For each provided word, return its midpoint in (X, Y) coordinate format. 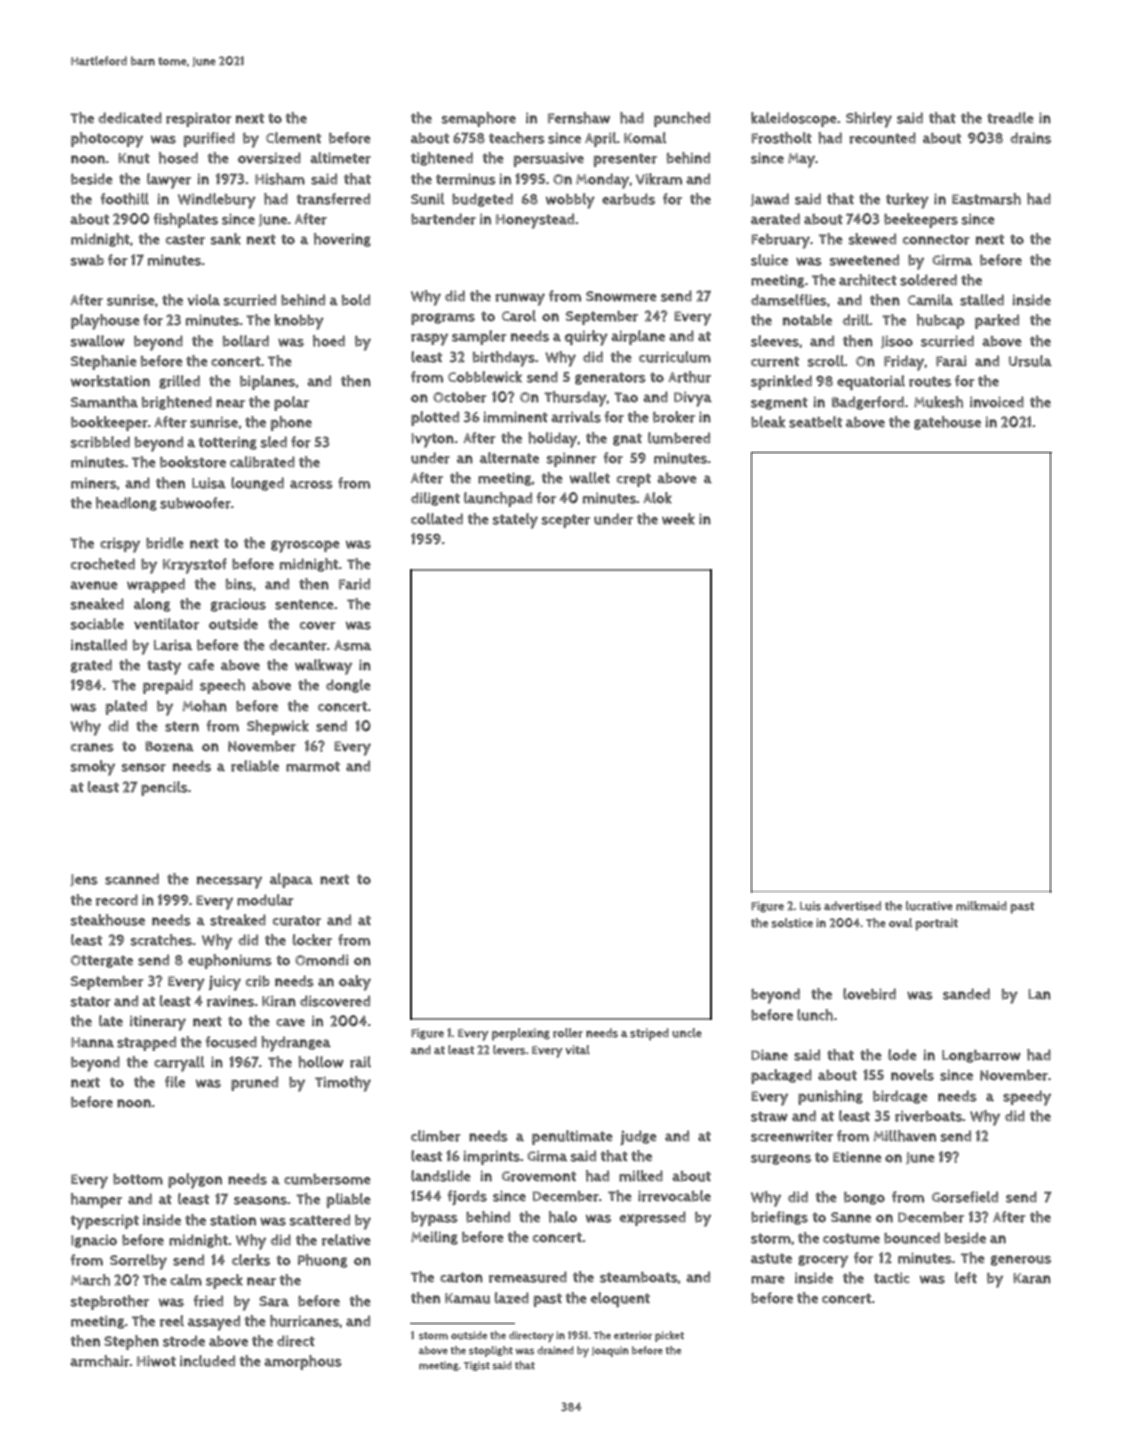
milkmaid (981, 906)
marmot (313, 766)
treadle (1010, 118)
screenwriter (792, 1136)
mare (768, 1279)
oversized (269, 158)
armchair (100, 1361)
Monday (602, 181)
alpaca (291, 880)
